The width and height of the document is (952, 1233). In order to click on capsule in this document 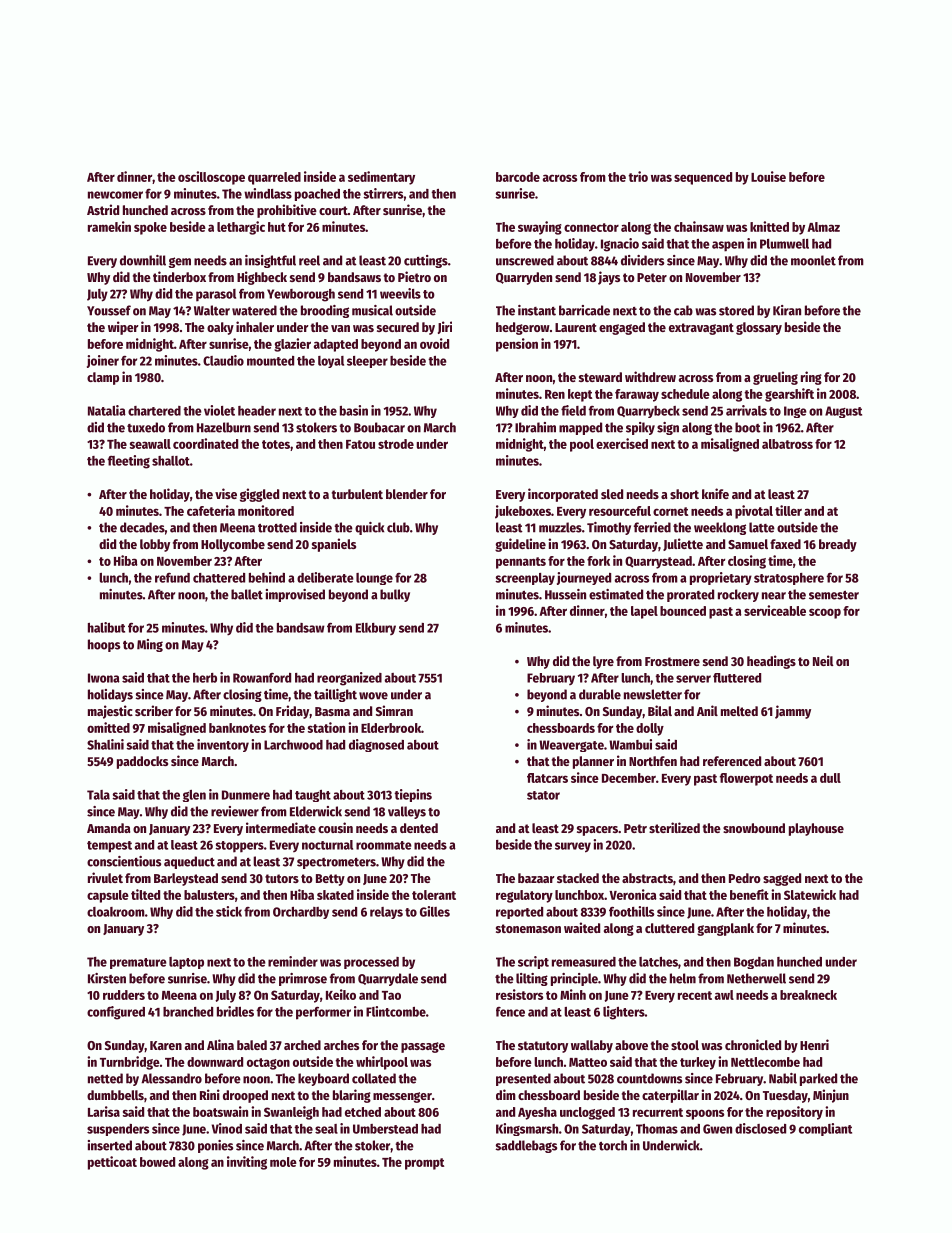, I will do `click(108, 896)`.
